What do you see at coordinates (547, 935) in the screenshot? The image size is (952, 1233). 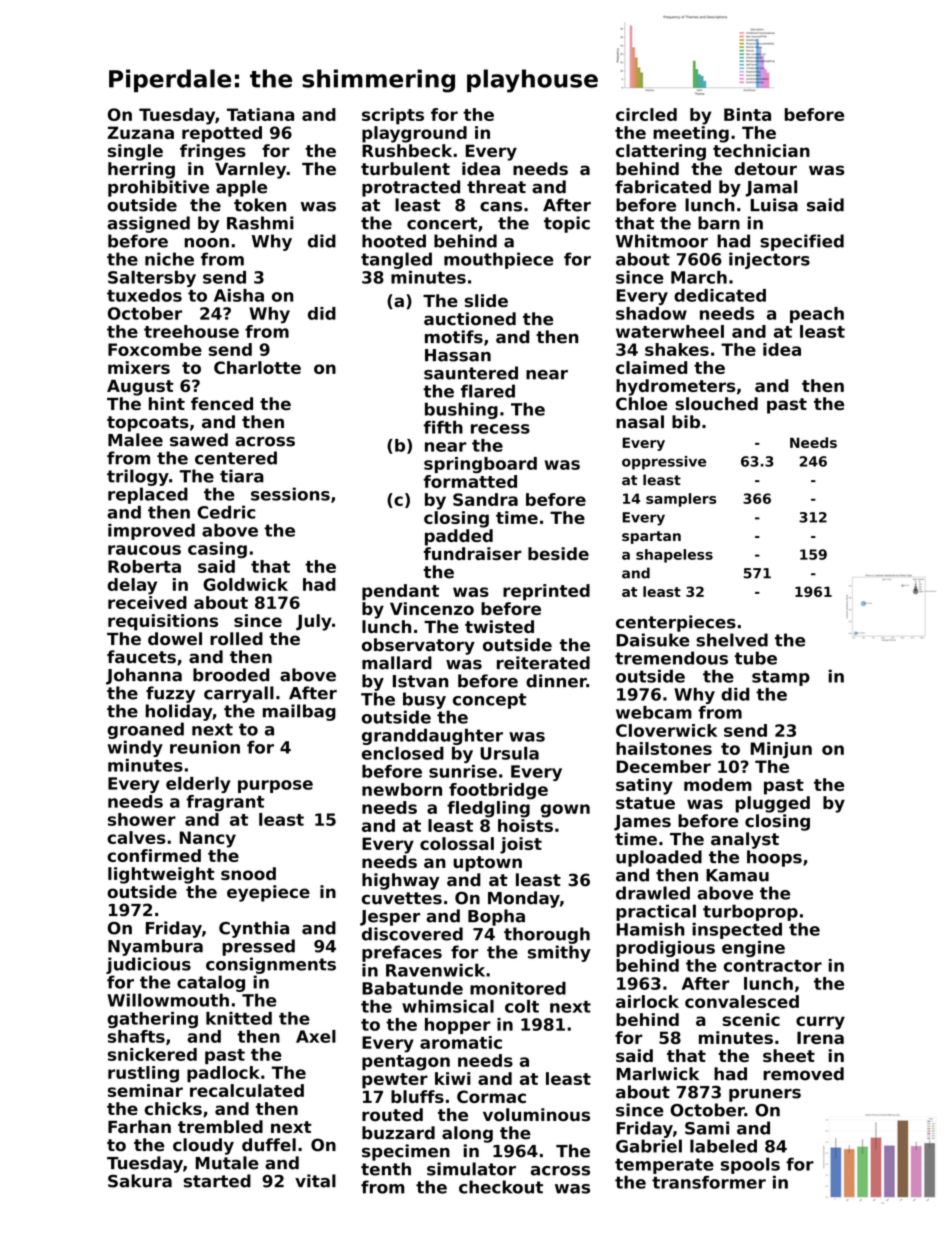 I see `thorough` at bounding box center [547, 935].
